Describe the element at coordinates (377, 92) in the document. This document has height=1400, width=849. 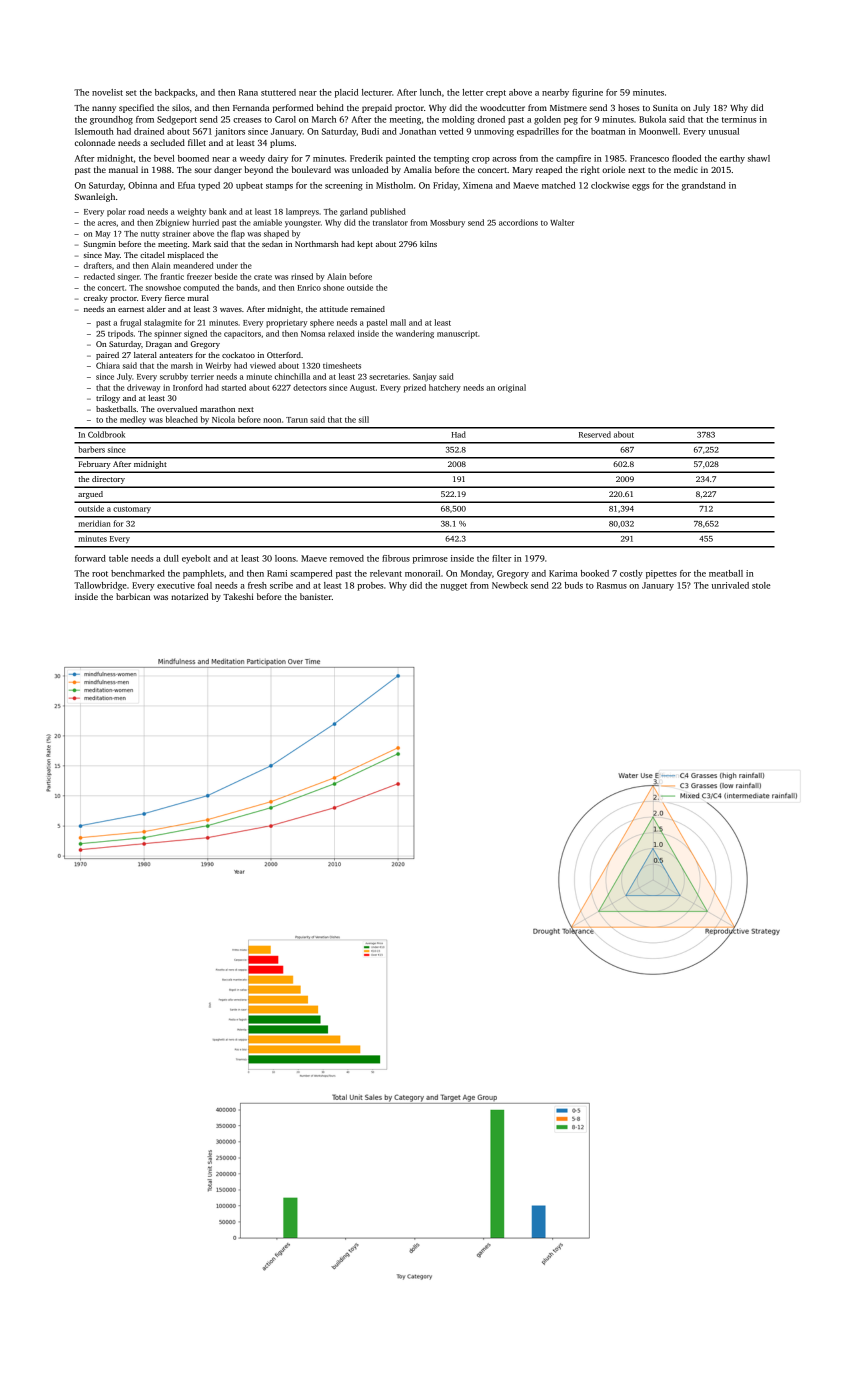
I see `lecturer` at that location.
